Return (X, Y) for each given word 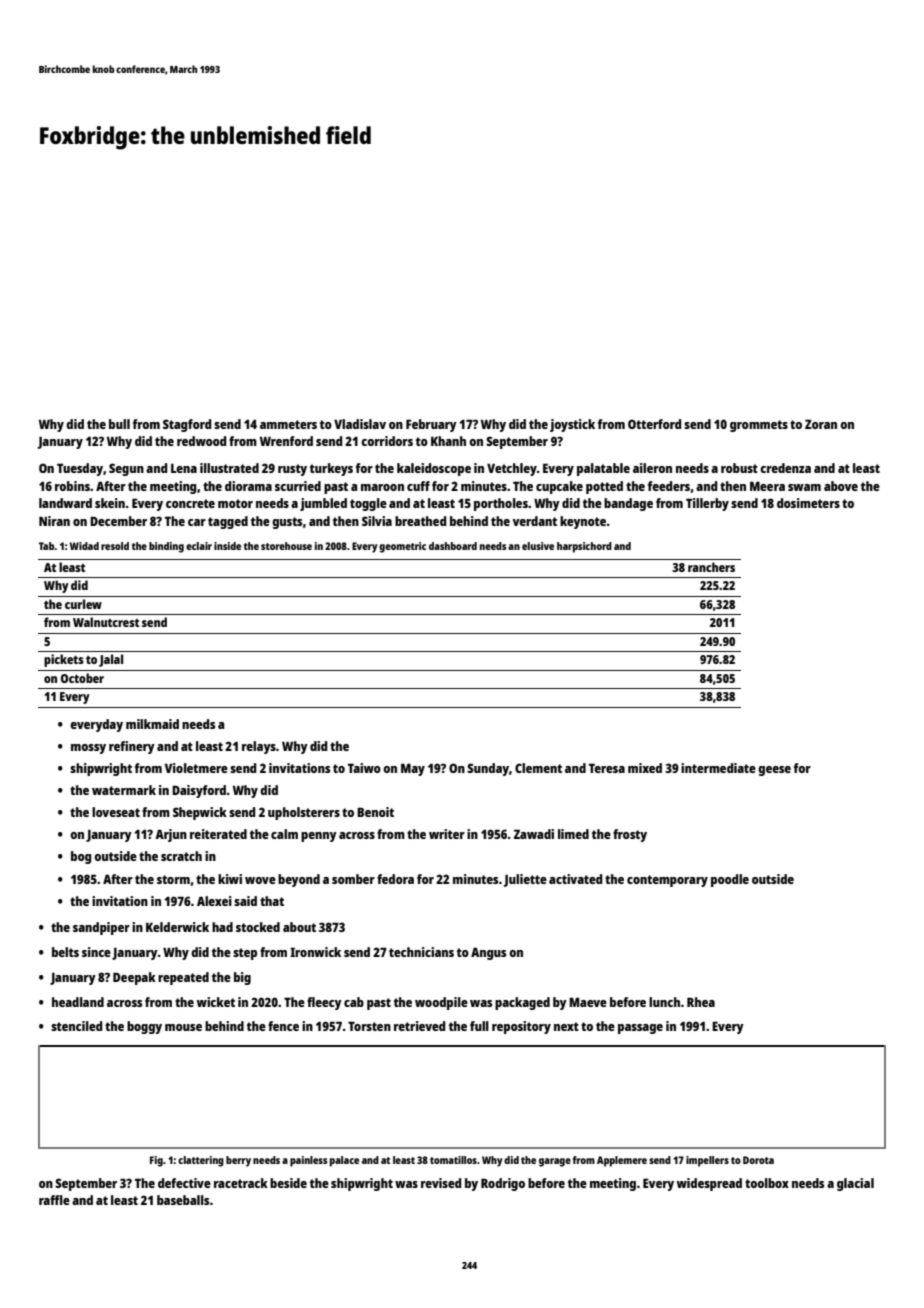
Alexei (214, 901)
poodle (730, 880)
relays (259, 747)
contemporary (667, 881)
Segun (126, 469)
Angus (488, 953)
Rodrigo (503, 1184)
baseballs (183, 1200)
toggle (368, 504)
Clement (538, 768)
